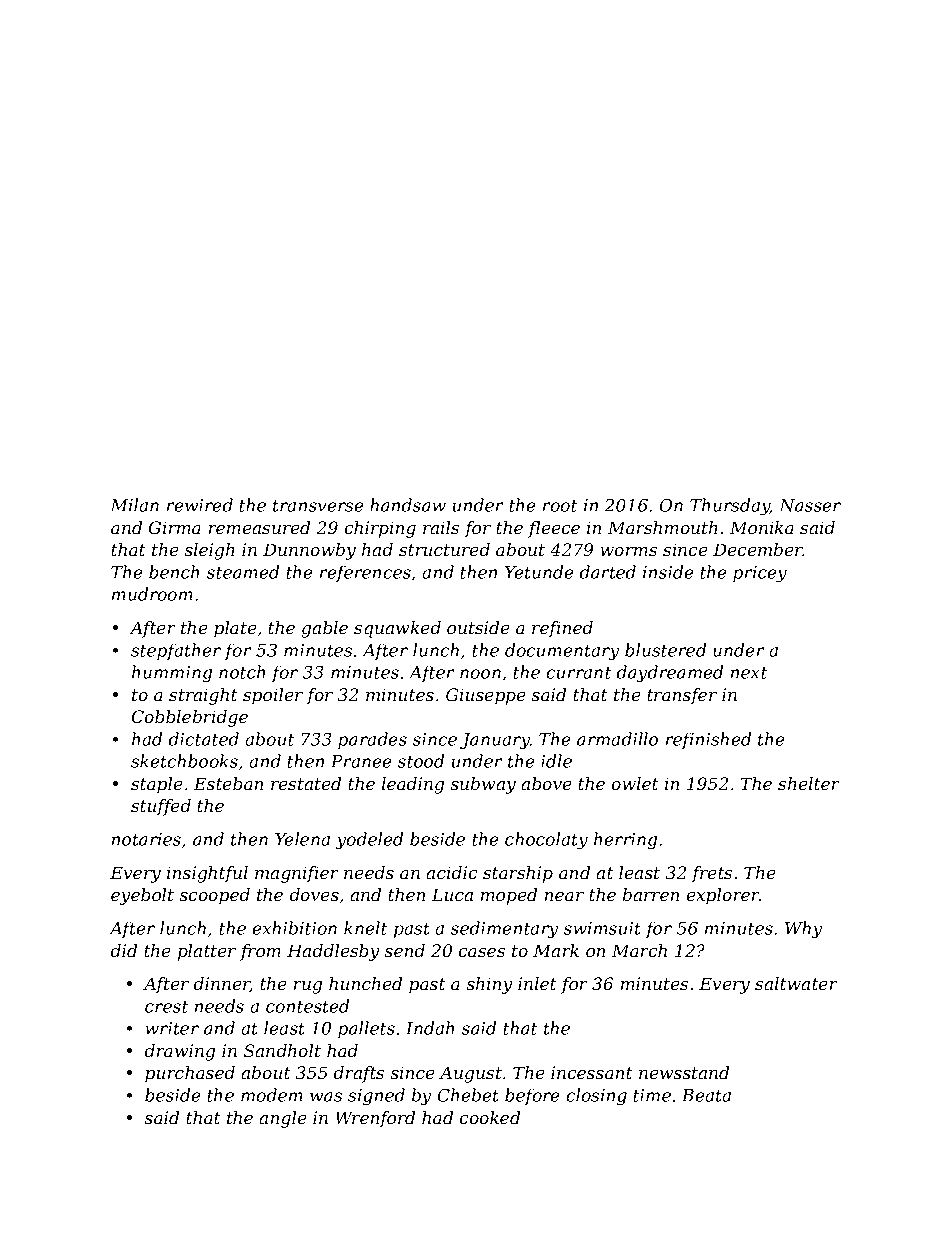  What do you see at coordinates (809, 783) in the document?
I see `shelter` at bounding box center [809, 783].
